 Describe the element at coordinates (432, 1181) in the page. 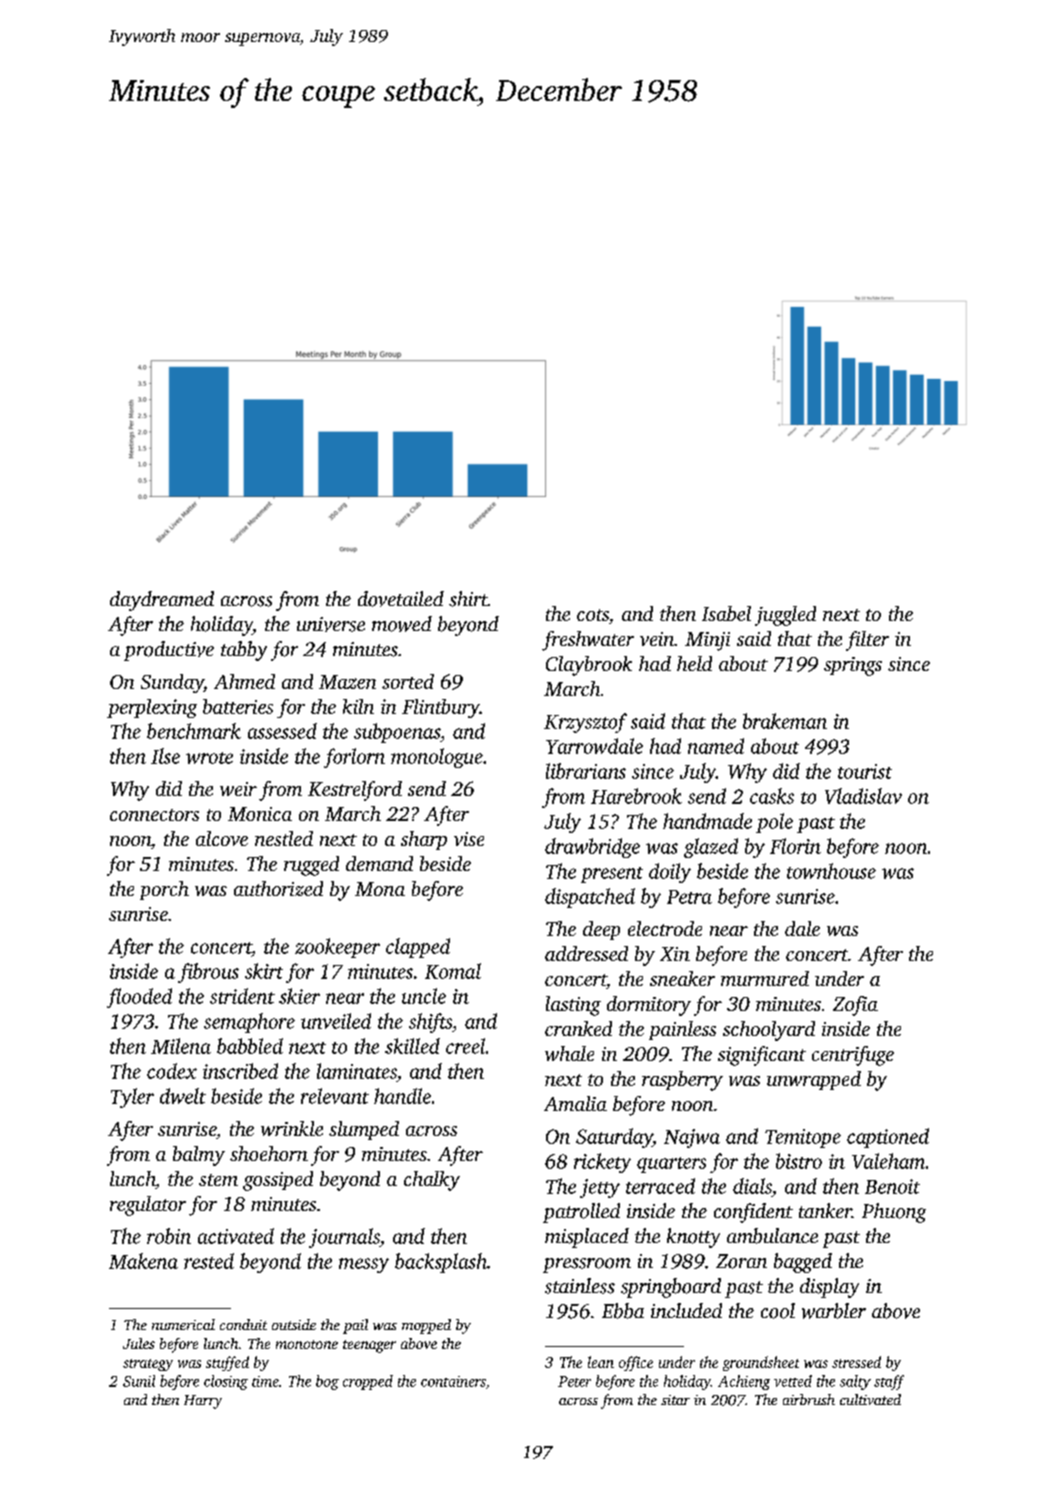

I see `chalky` at that location.
